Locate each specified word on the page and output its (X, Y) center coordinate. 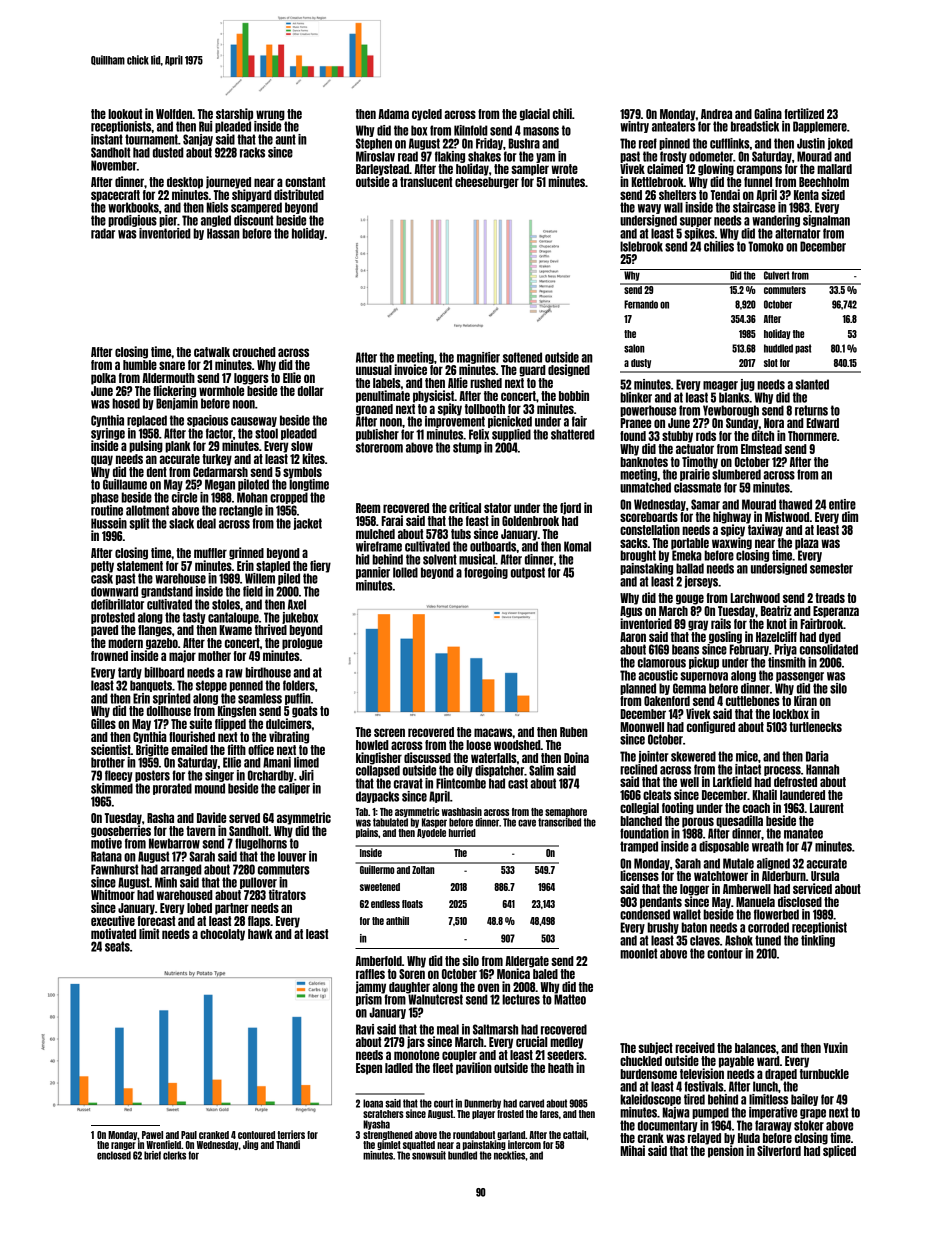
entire (842, 504)
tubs (461, 534)
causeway (254, 422)
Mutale (738, 863)
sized (833, 194)
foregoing (486, 573)
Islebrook (641, 246)
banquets (151, 686)
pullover (258, 883)
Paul (189, 1135)
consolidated (829, 649)
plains (367, 833)
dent (157, 472)
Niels (217, 207)
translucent (426, 182)
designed (569, 370)
